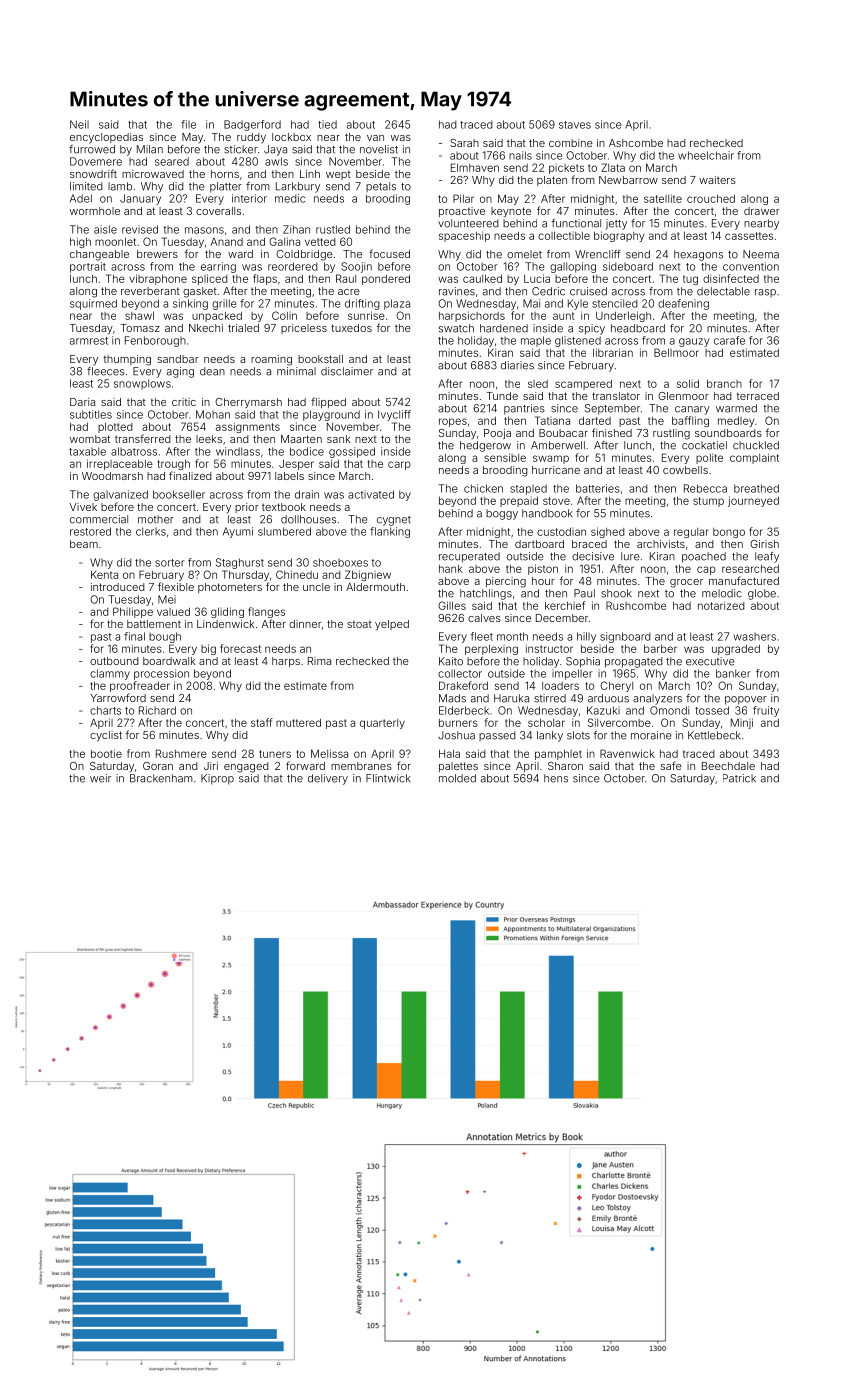  Describe the element at coordinates (347, 371) in the screenshot. I see `disclaimer` at that location.
